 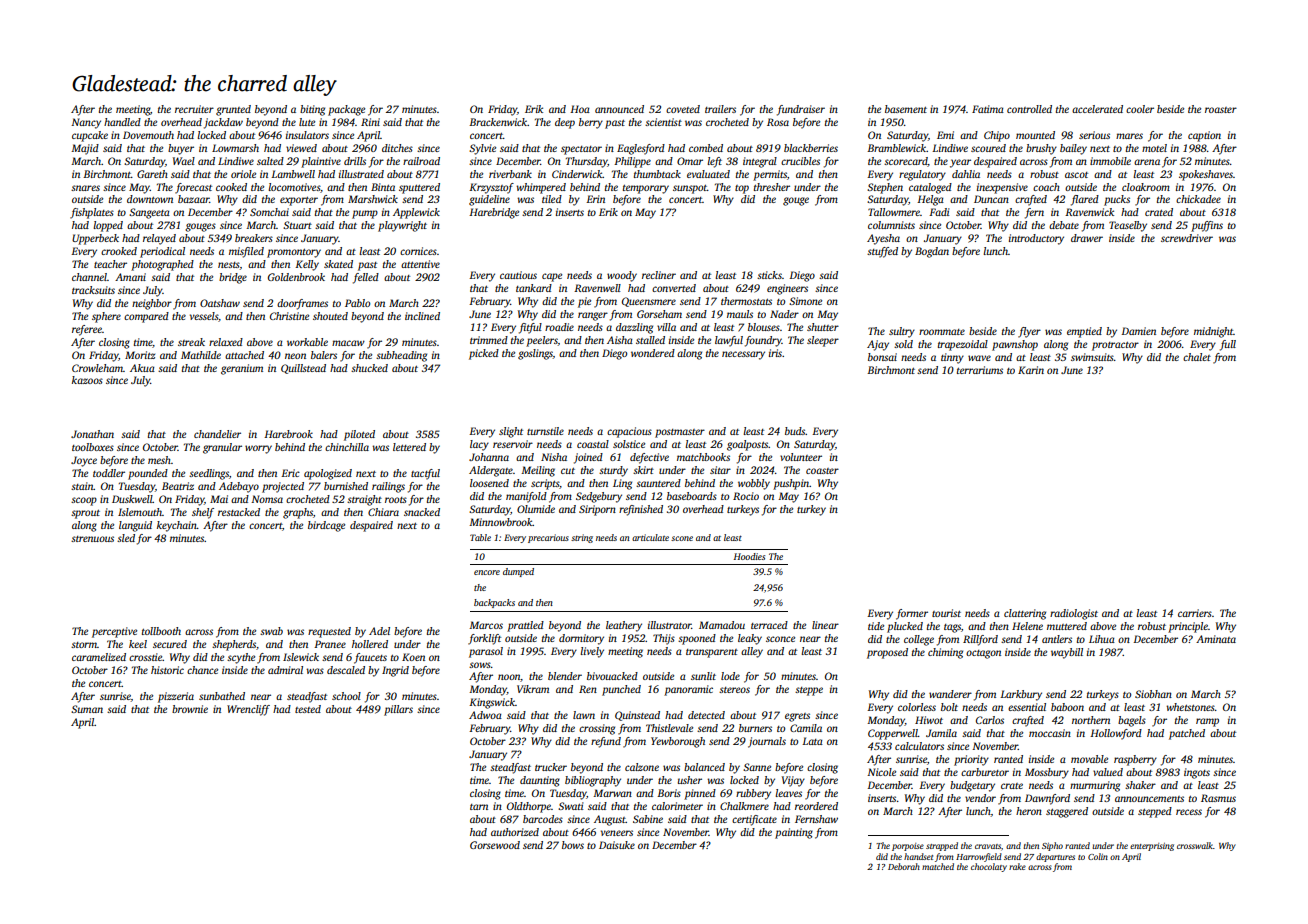 What do you see at coordinates (1029, 332) in the screenshot?
I see `flyer` at bounding box center [1029, 332].
